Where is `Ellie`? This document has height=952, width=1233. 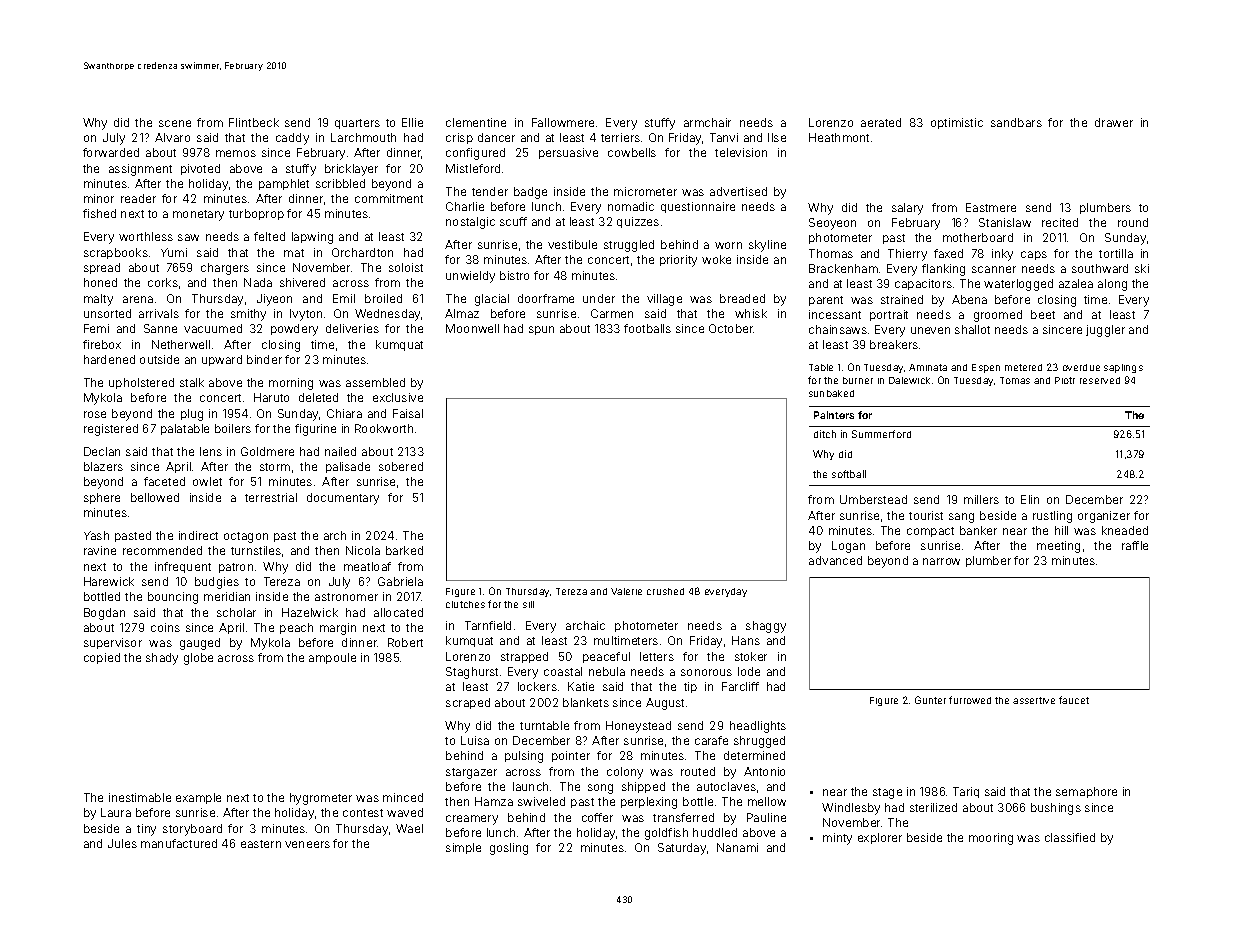 Ellie is located at coordinates (412, 122).
